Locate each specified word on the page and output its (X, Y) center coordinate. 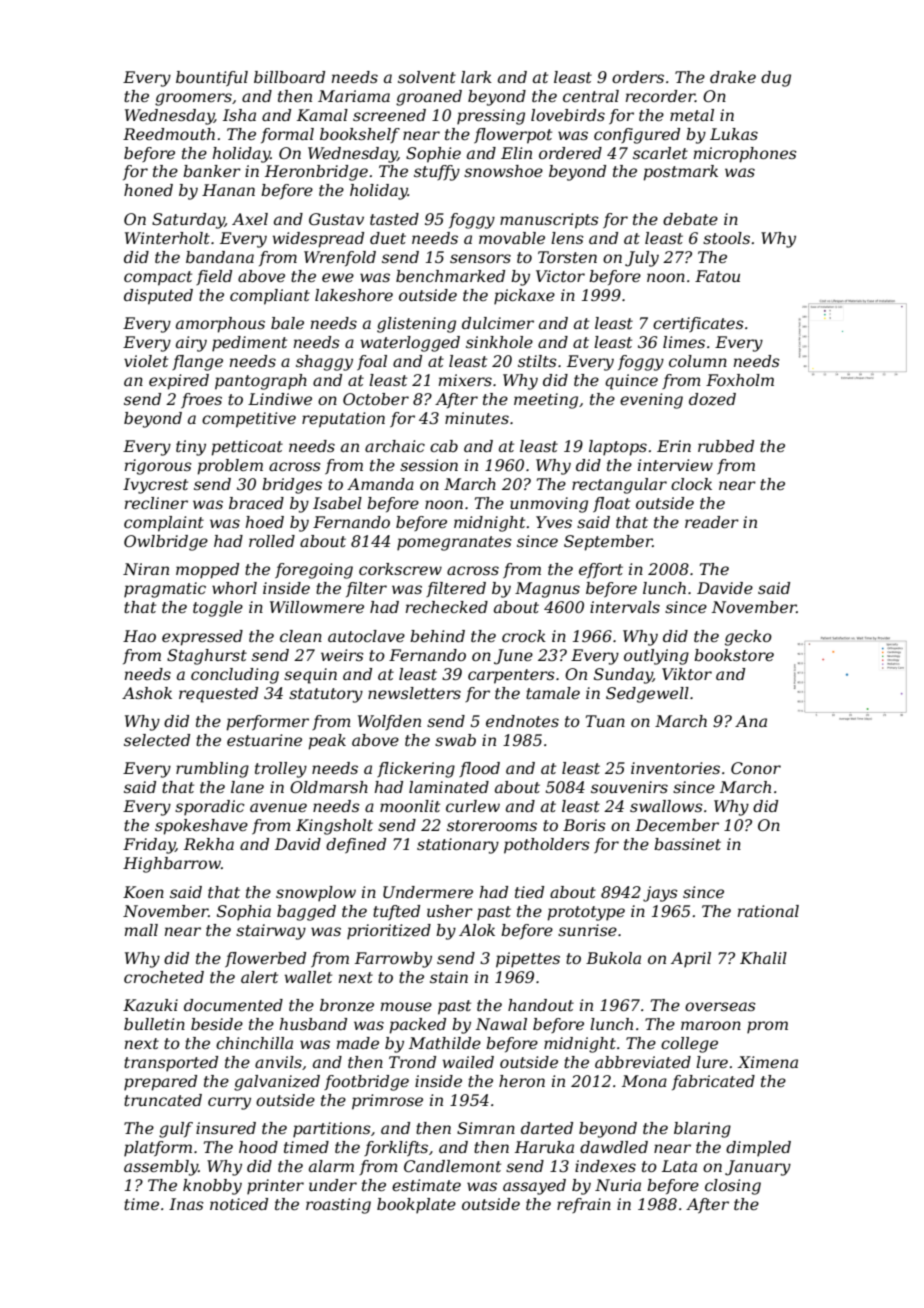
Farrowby (393, 960)
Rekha (209, 844)
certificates (698, 324)
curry (229, 1103)
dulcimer (498, 323)
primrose (387, 1102)
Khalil (763, 958)
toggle (218, 609)
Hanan (228, 190)
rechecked (447, 607)
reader (712, 522)
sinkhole (499, 342)
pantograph (261, 382)
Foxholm (740, 380)
